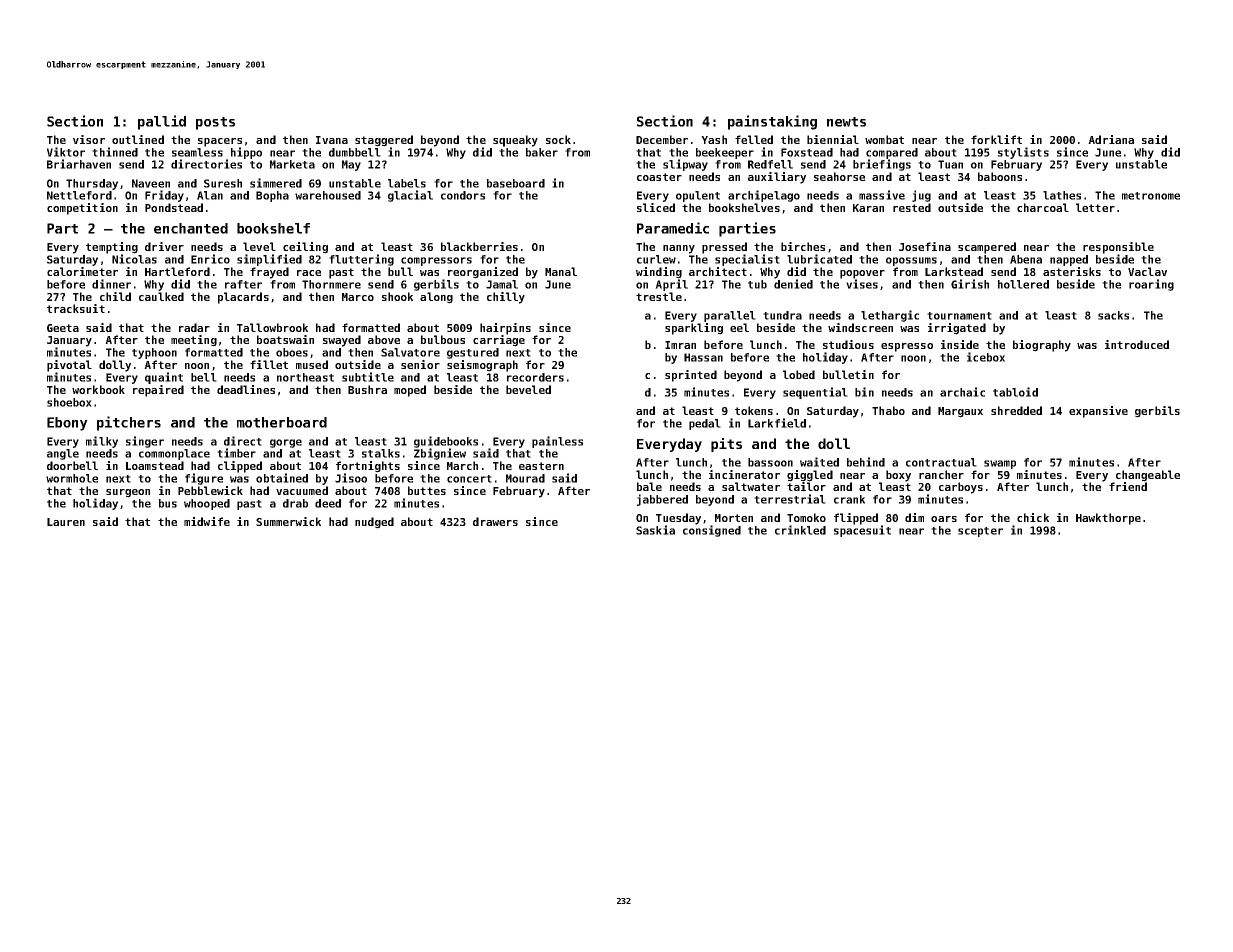  What do you see at coordinates (351, 478) in the page?
I see `Jisoo` at bounding box center [351, 478].
